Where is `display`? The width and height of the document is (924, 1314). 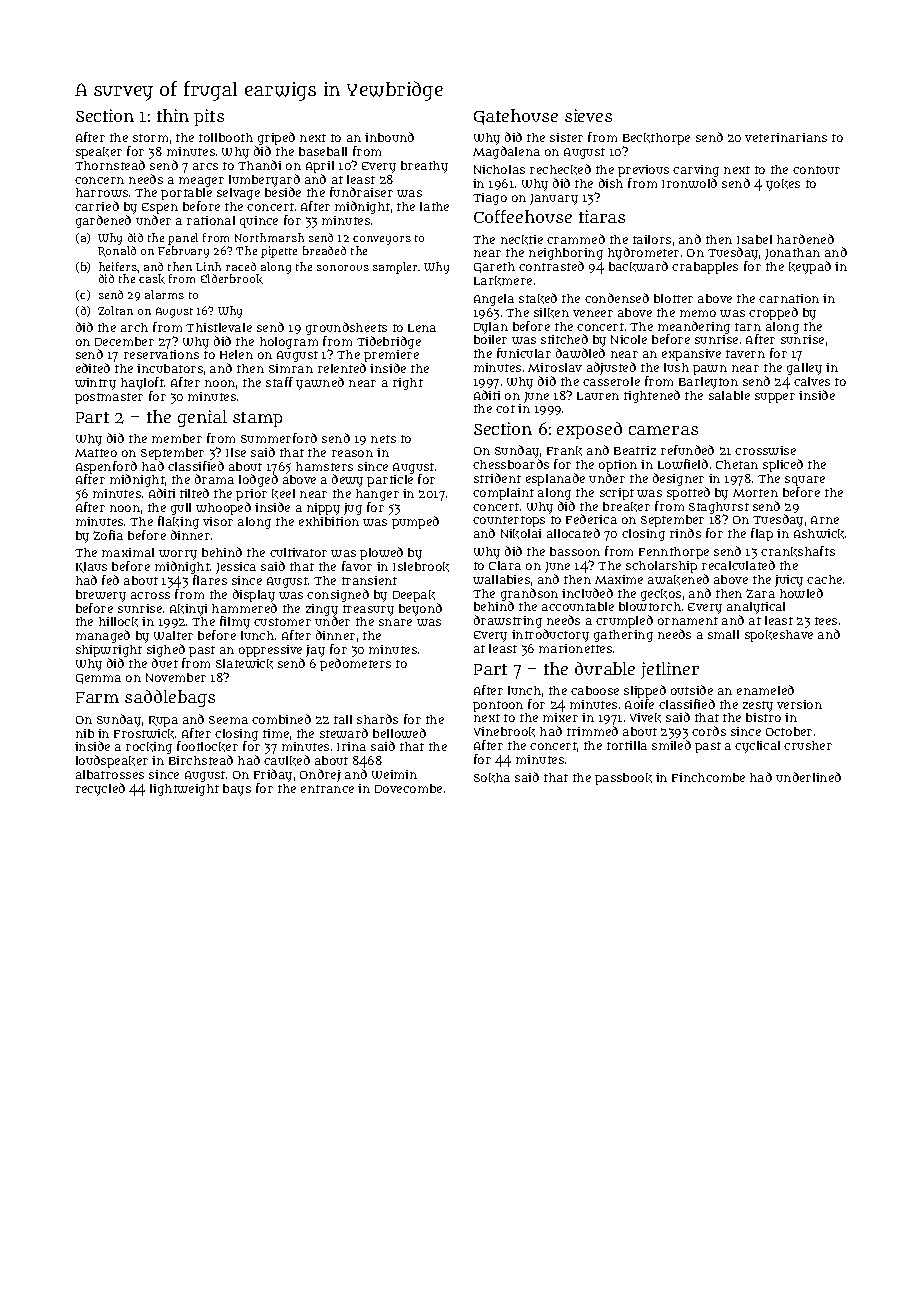 display is located at coordinates (254, 595).
